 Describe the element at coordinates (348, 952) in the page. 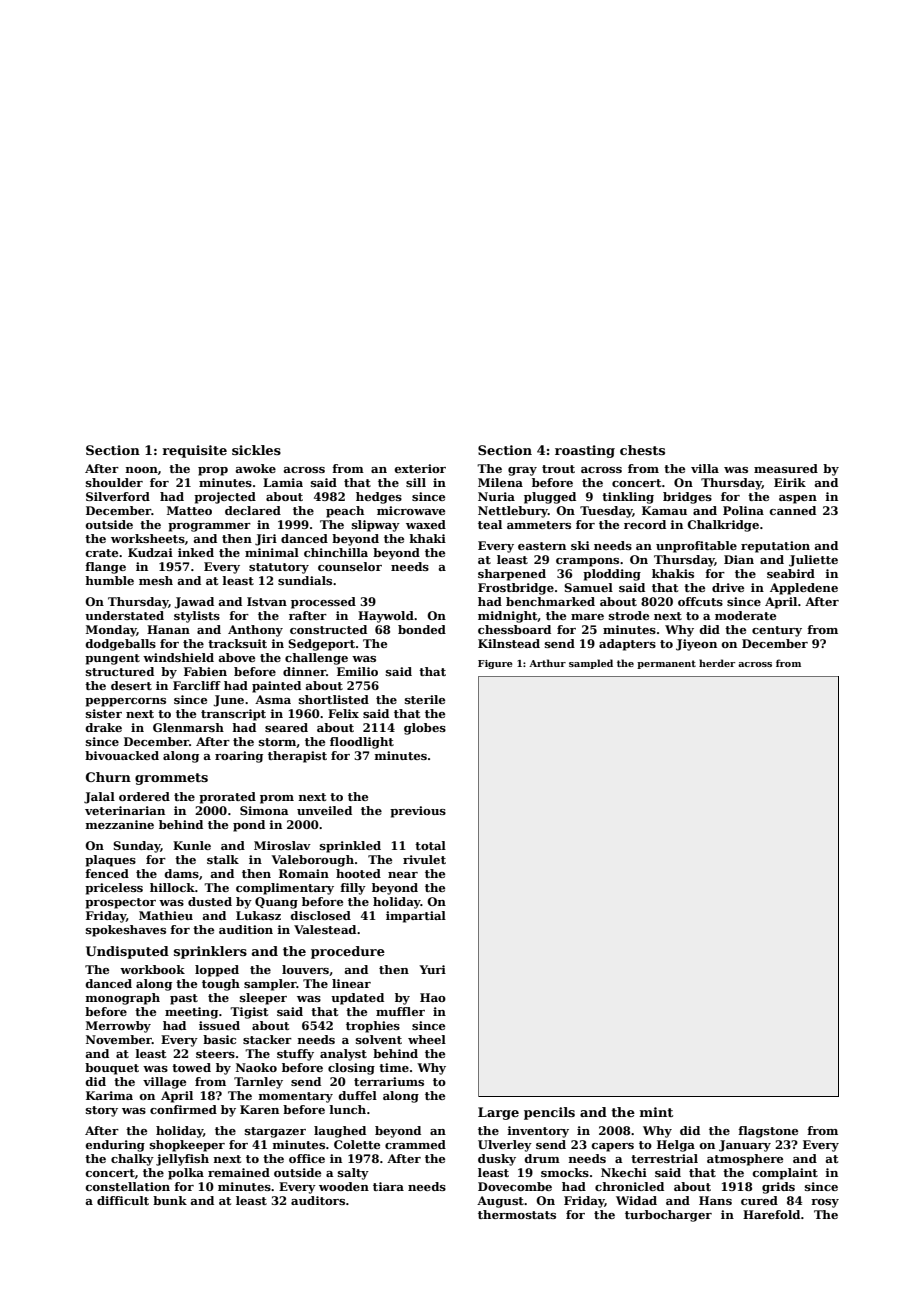

I see `procedure` at that location.
